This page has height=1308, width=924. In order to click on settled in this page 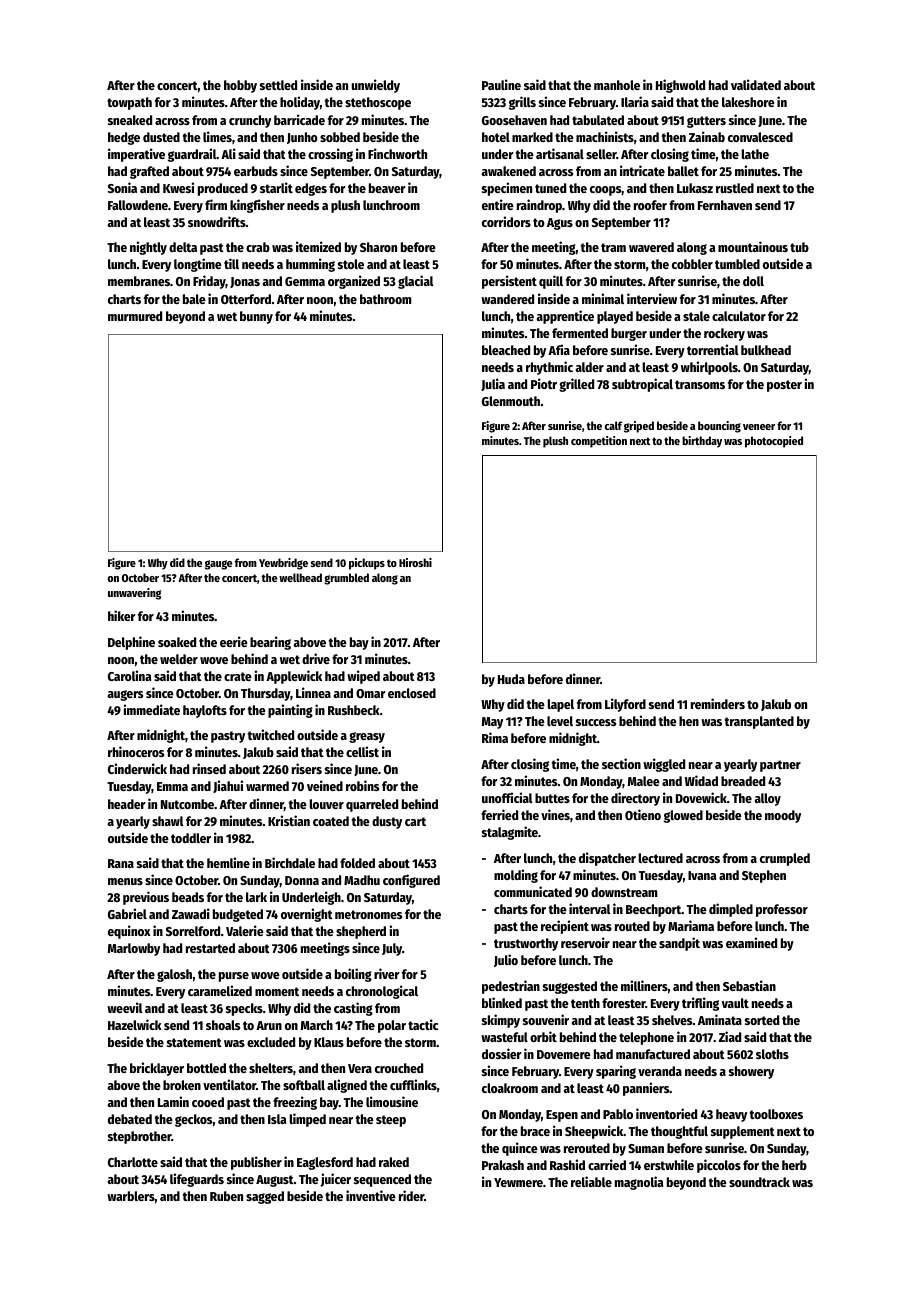, I will do `click(278, 85)`.
